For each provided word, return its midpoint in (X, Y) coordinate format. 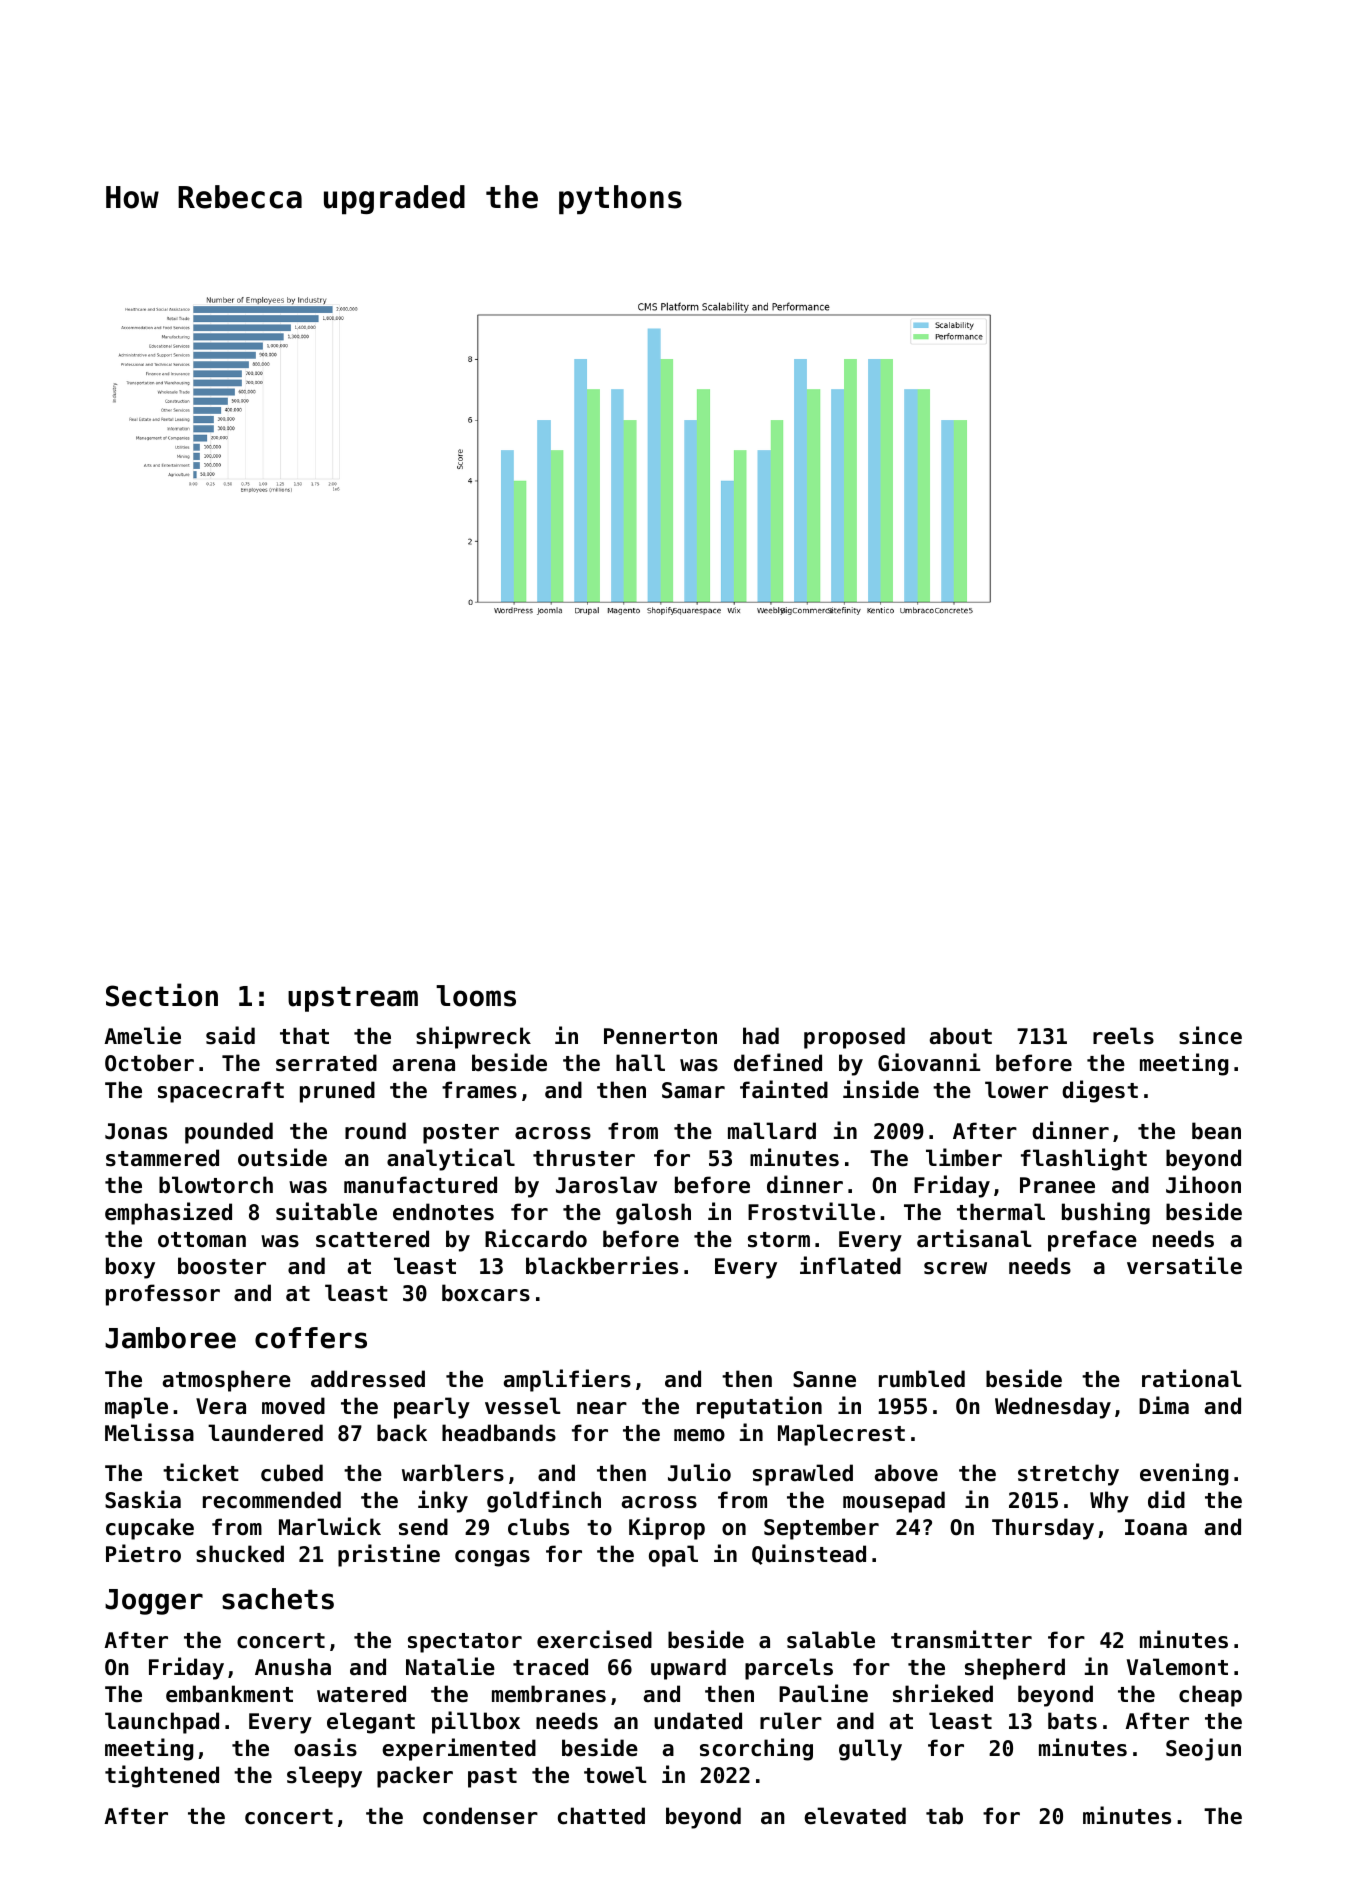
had (761, 1036)
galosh (653, 1214)
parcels (789, 1669)
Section (162, 995)
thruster (584, 1158)
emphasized (168, 1213)
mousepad (894, 1502)
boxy (130, 1268)
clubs (538, 1527)
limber (964, 1157)
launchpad (162, 1723)
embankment (229, 1694)
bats (1072, 1721)
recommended (272, 1500)
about (961, 1036)
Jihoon (1203, 1184)
